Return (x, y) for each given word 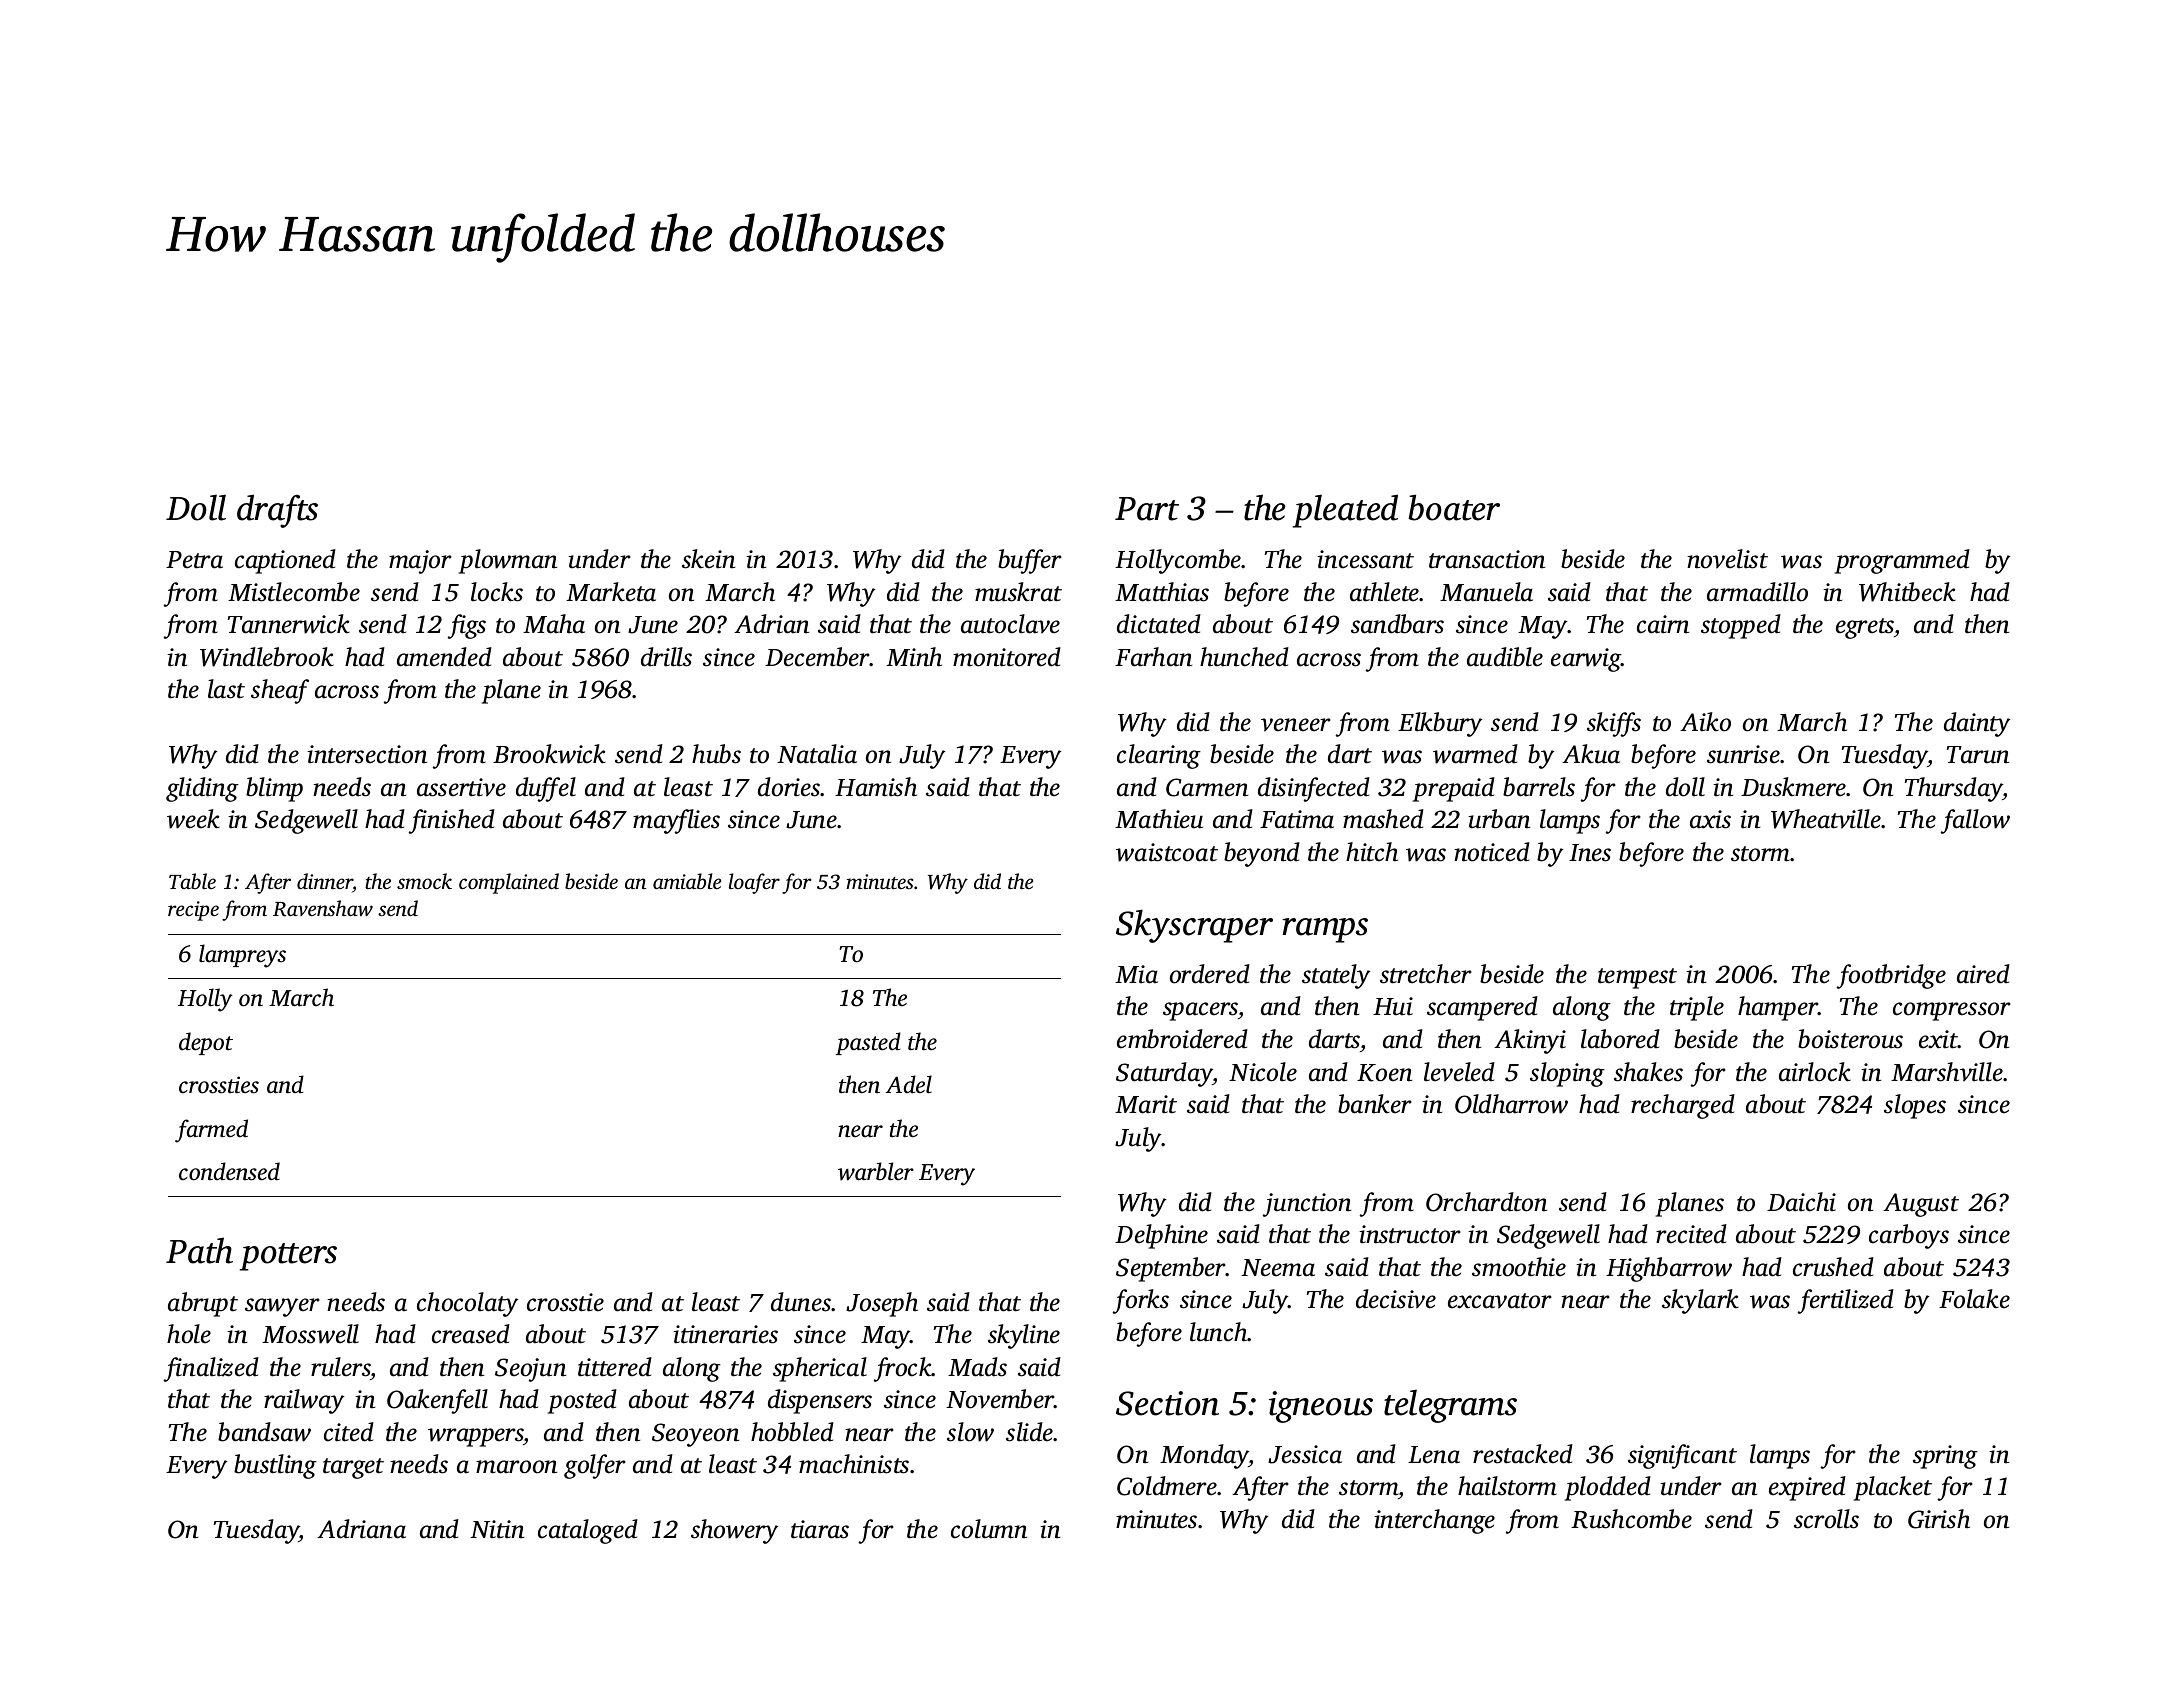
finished (452, 821)
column (989, 1529)
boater (1454, 507)
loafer (754, 883)
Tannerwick (289, 624)
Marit (1146, 1104)
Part (1147, 509)
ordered (1210, 974)
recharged (1683, 1106)
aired (1983, 974)
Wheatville (1826, 819)
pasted (868, 1043)
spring (1945, 1457)
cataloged (588, 1531)
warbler (876, 1171)
